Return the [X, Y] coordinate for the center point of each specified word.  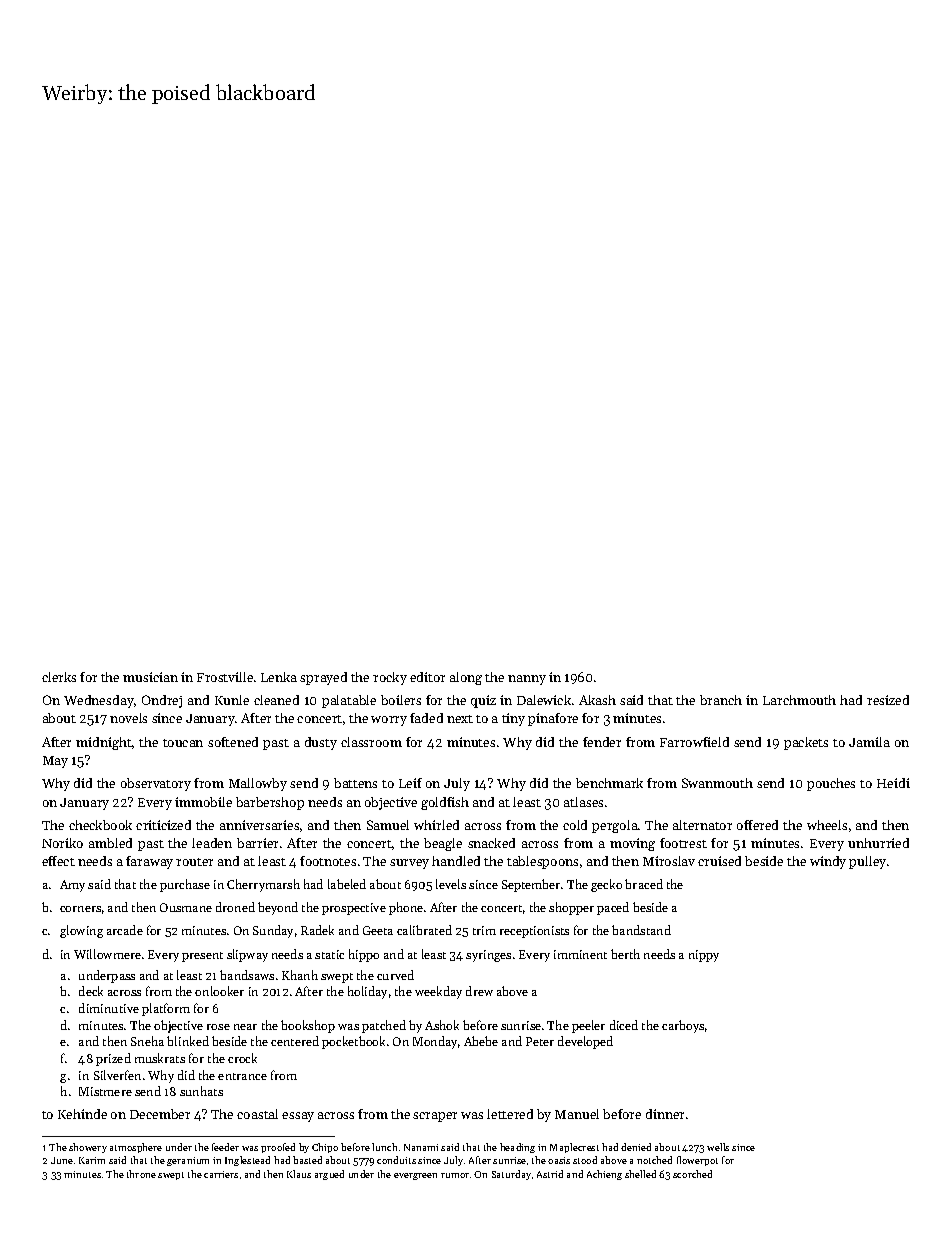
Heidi [893, 783]
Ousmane [186, 907]
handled [456, 861]
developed [585, 1042]
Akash [597, 700]
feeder [225, 1147]
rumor [455, 1175]
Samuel [388, 825]
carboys [683, 1026]
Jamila [869, 742]
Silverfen [117, 1075]
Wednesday [99, 701]
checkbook [100, 825]
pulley [867, 862]
